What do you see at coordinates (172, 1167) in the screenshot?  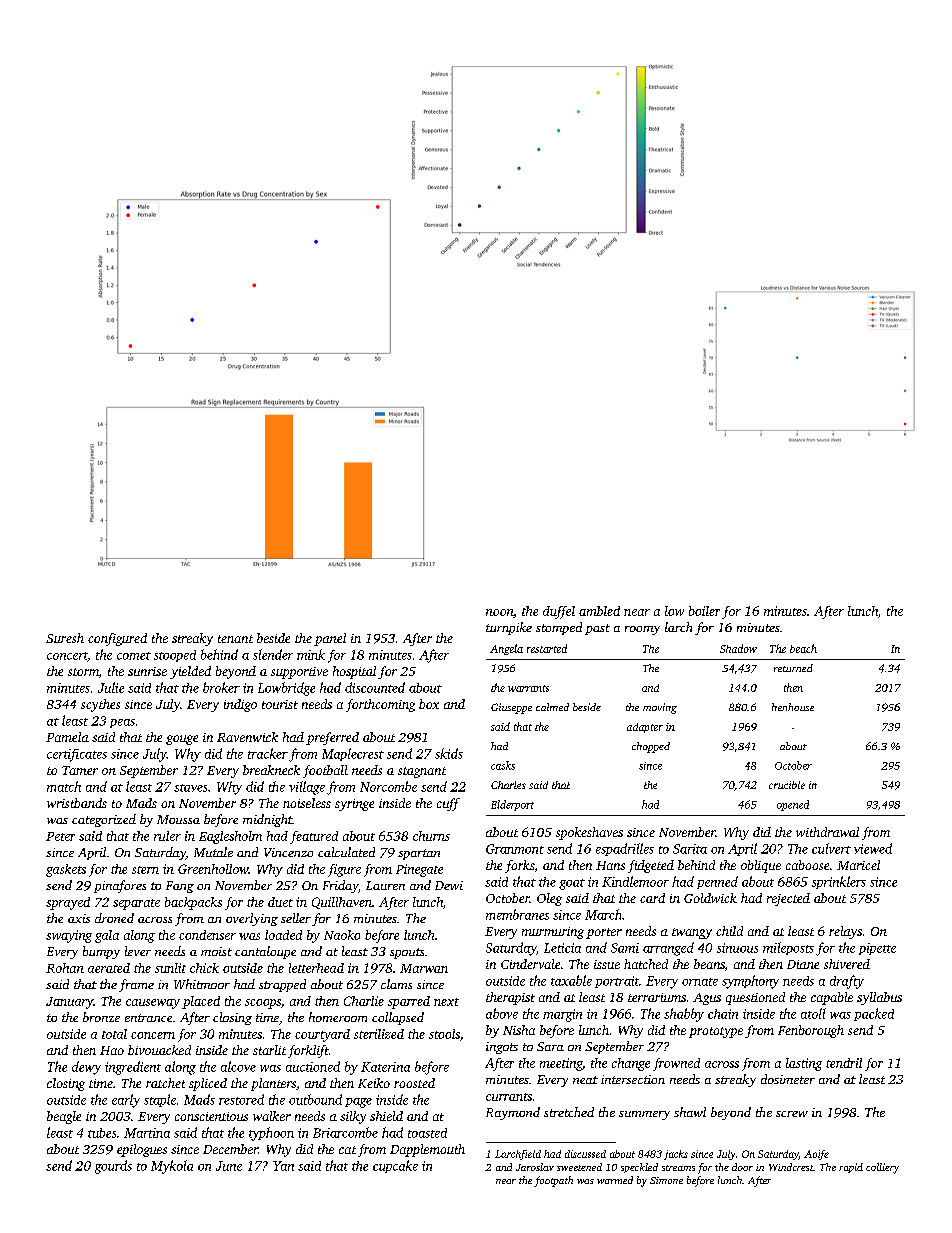 I see `Mykola` at bounding box center [172, 1167].
